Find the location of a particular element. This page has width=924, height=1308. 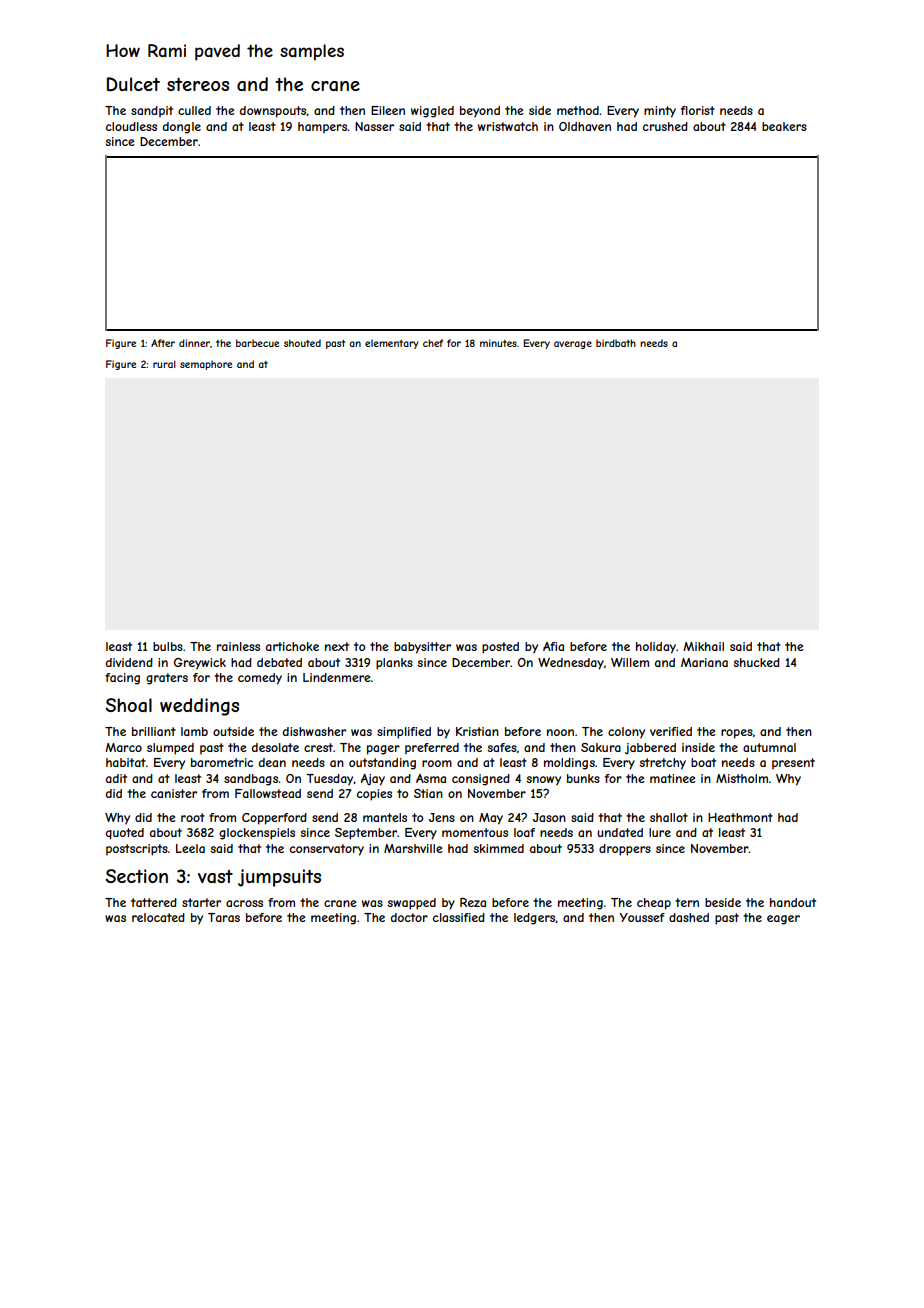

rainless is located at coordinates (238, 646).
